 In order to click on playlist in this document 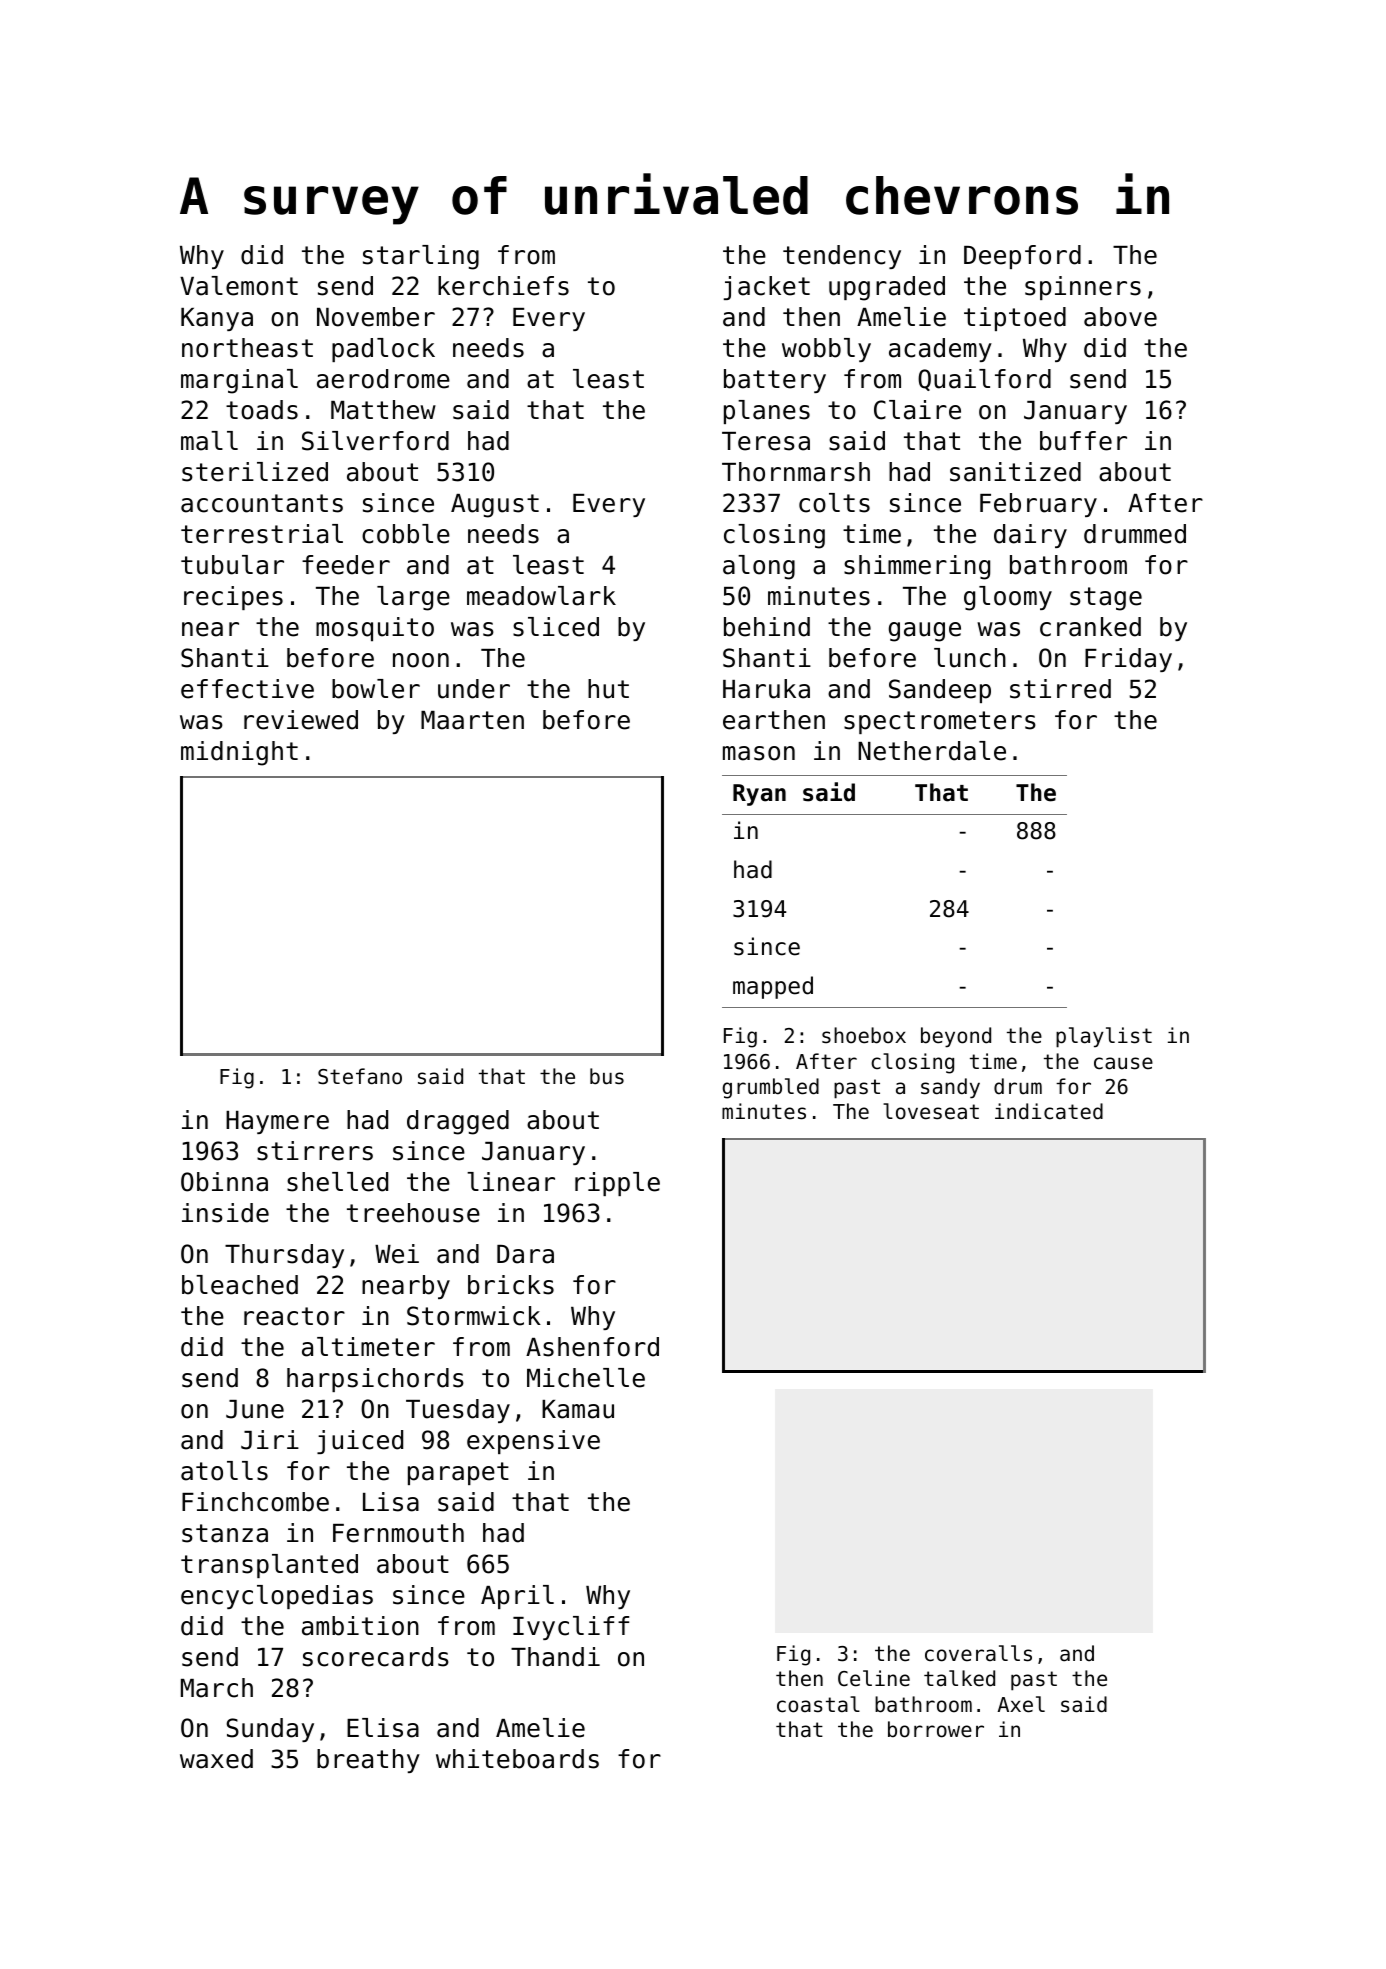, I will do `click(1104, 1037)`.
